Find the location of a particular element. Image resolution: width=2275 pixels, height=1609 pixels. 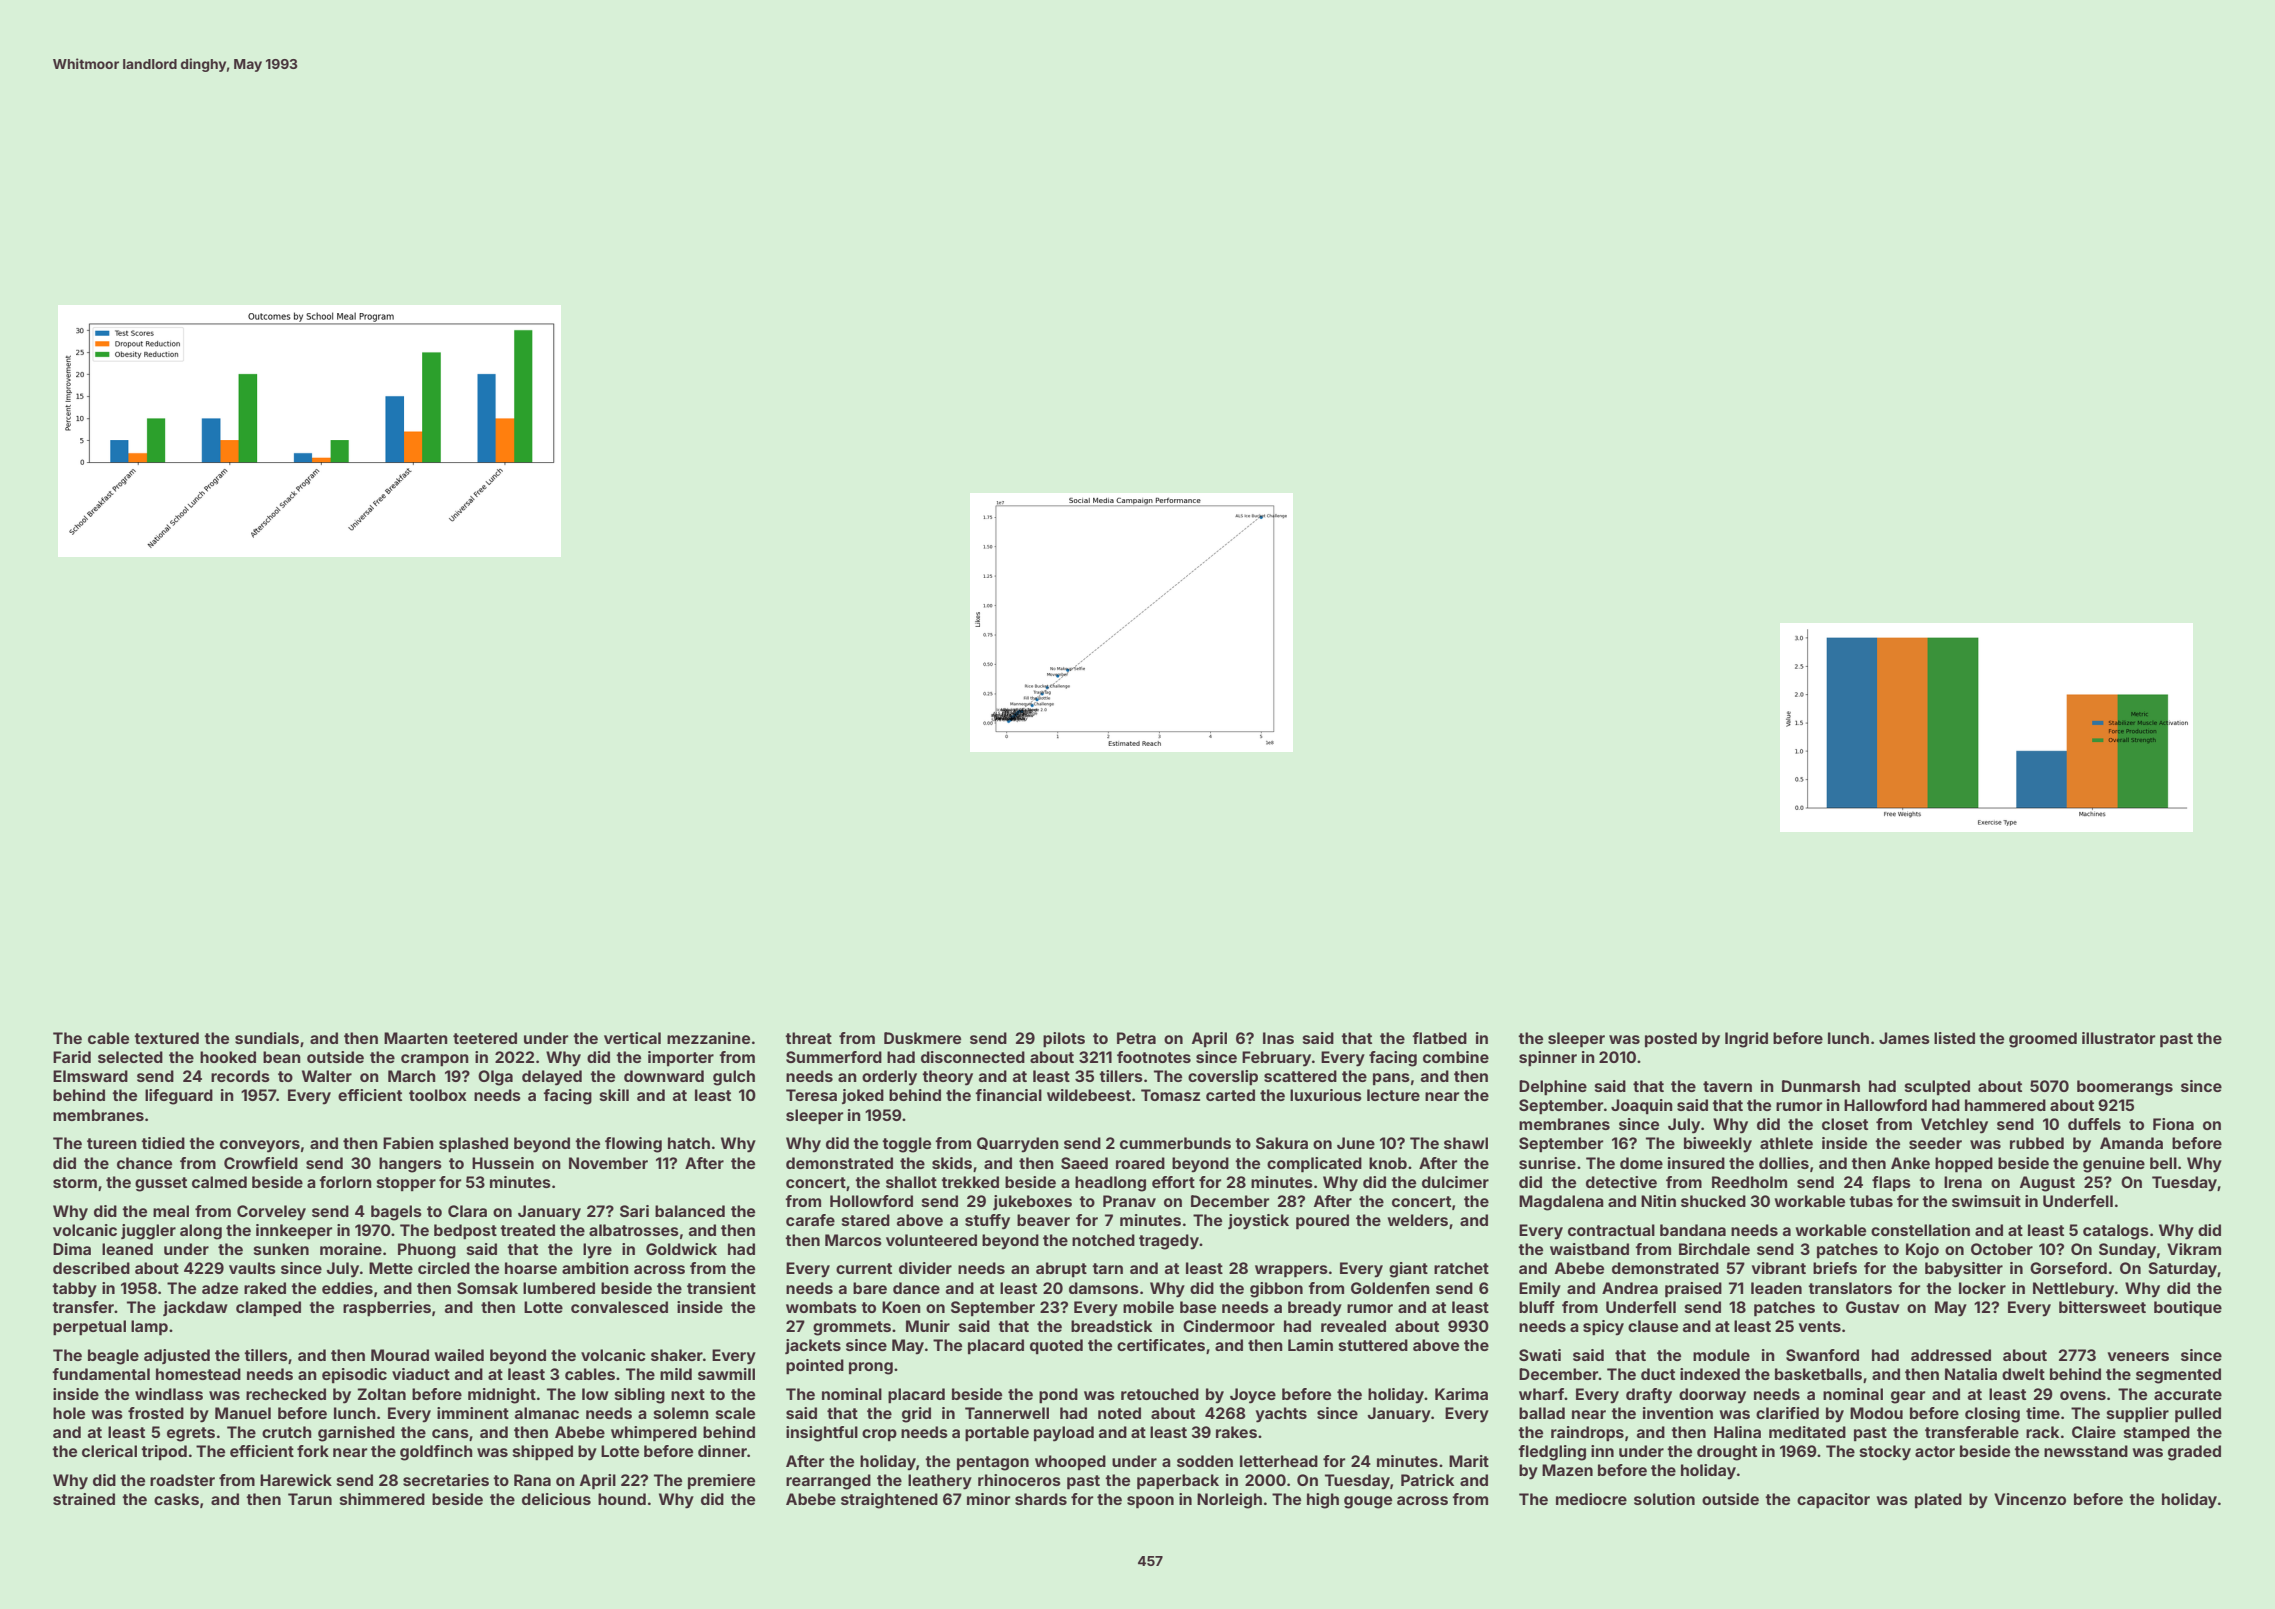

juggler is located at coordinates (148, 1232).
